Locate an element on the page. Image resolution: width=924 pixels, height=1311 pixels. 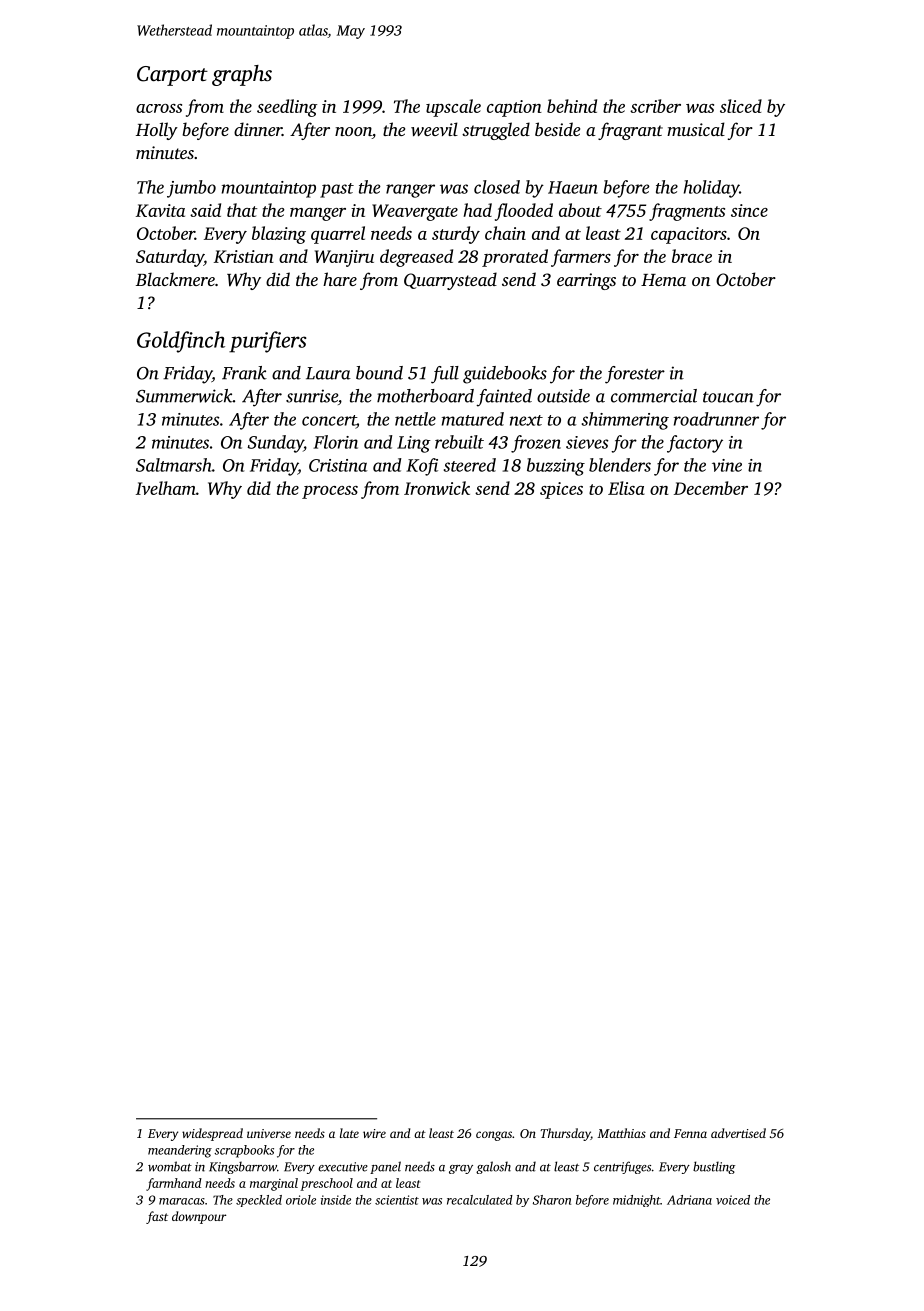
gray is located at coordinates (461, 1169).
